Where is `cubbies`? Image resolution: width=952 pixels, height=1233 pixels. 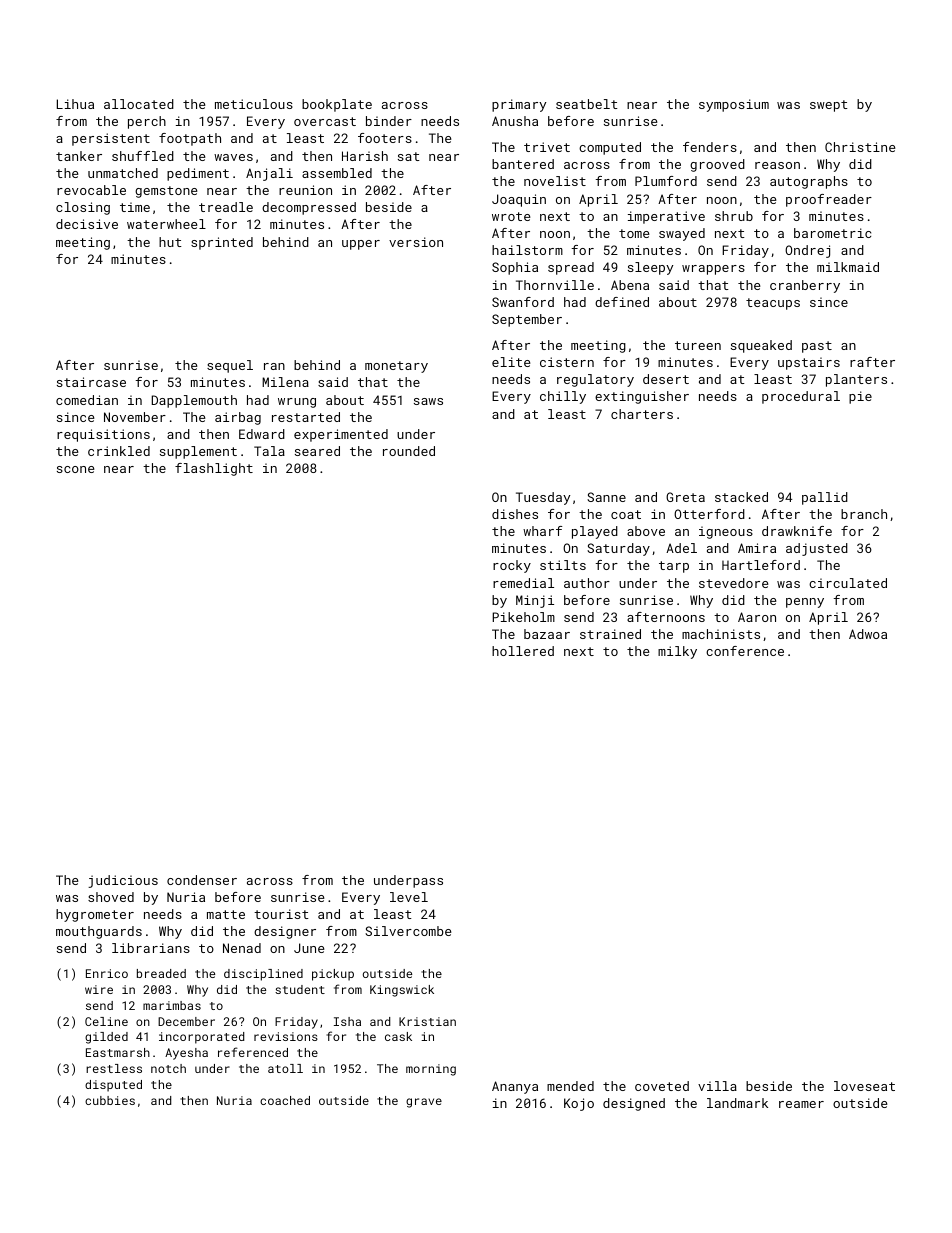
cubbies is located at coordinates (110, 1100).
